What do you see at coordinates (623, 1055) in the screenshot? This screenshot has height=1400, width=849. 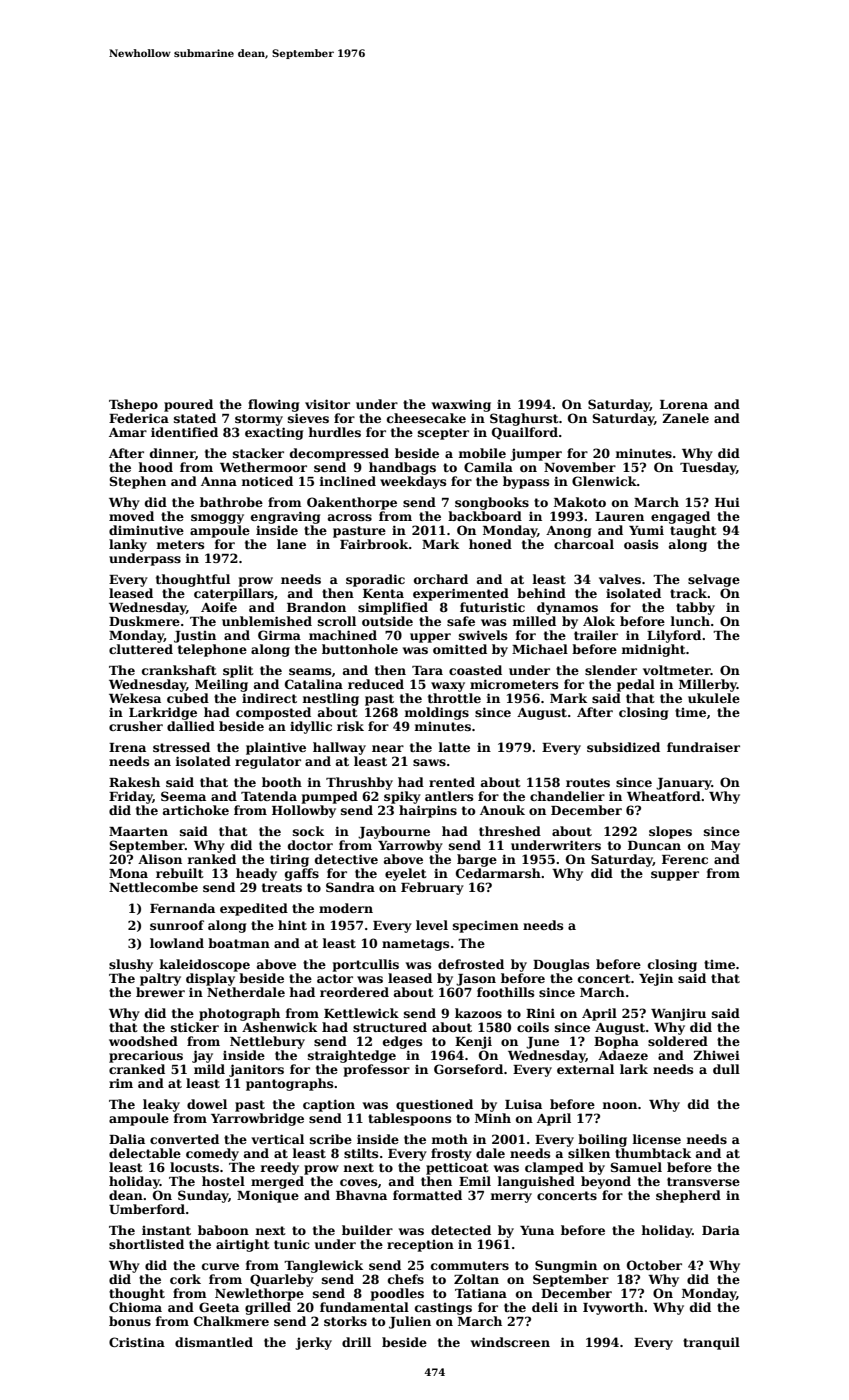 I see `Adaeze` at bounding box center [623, 1055].
